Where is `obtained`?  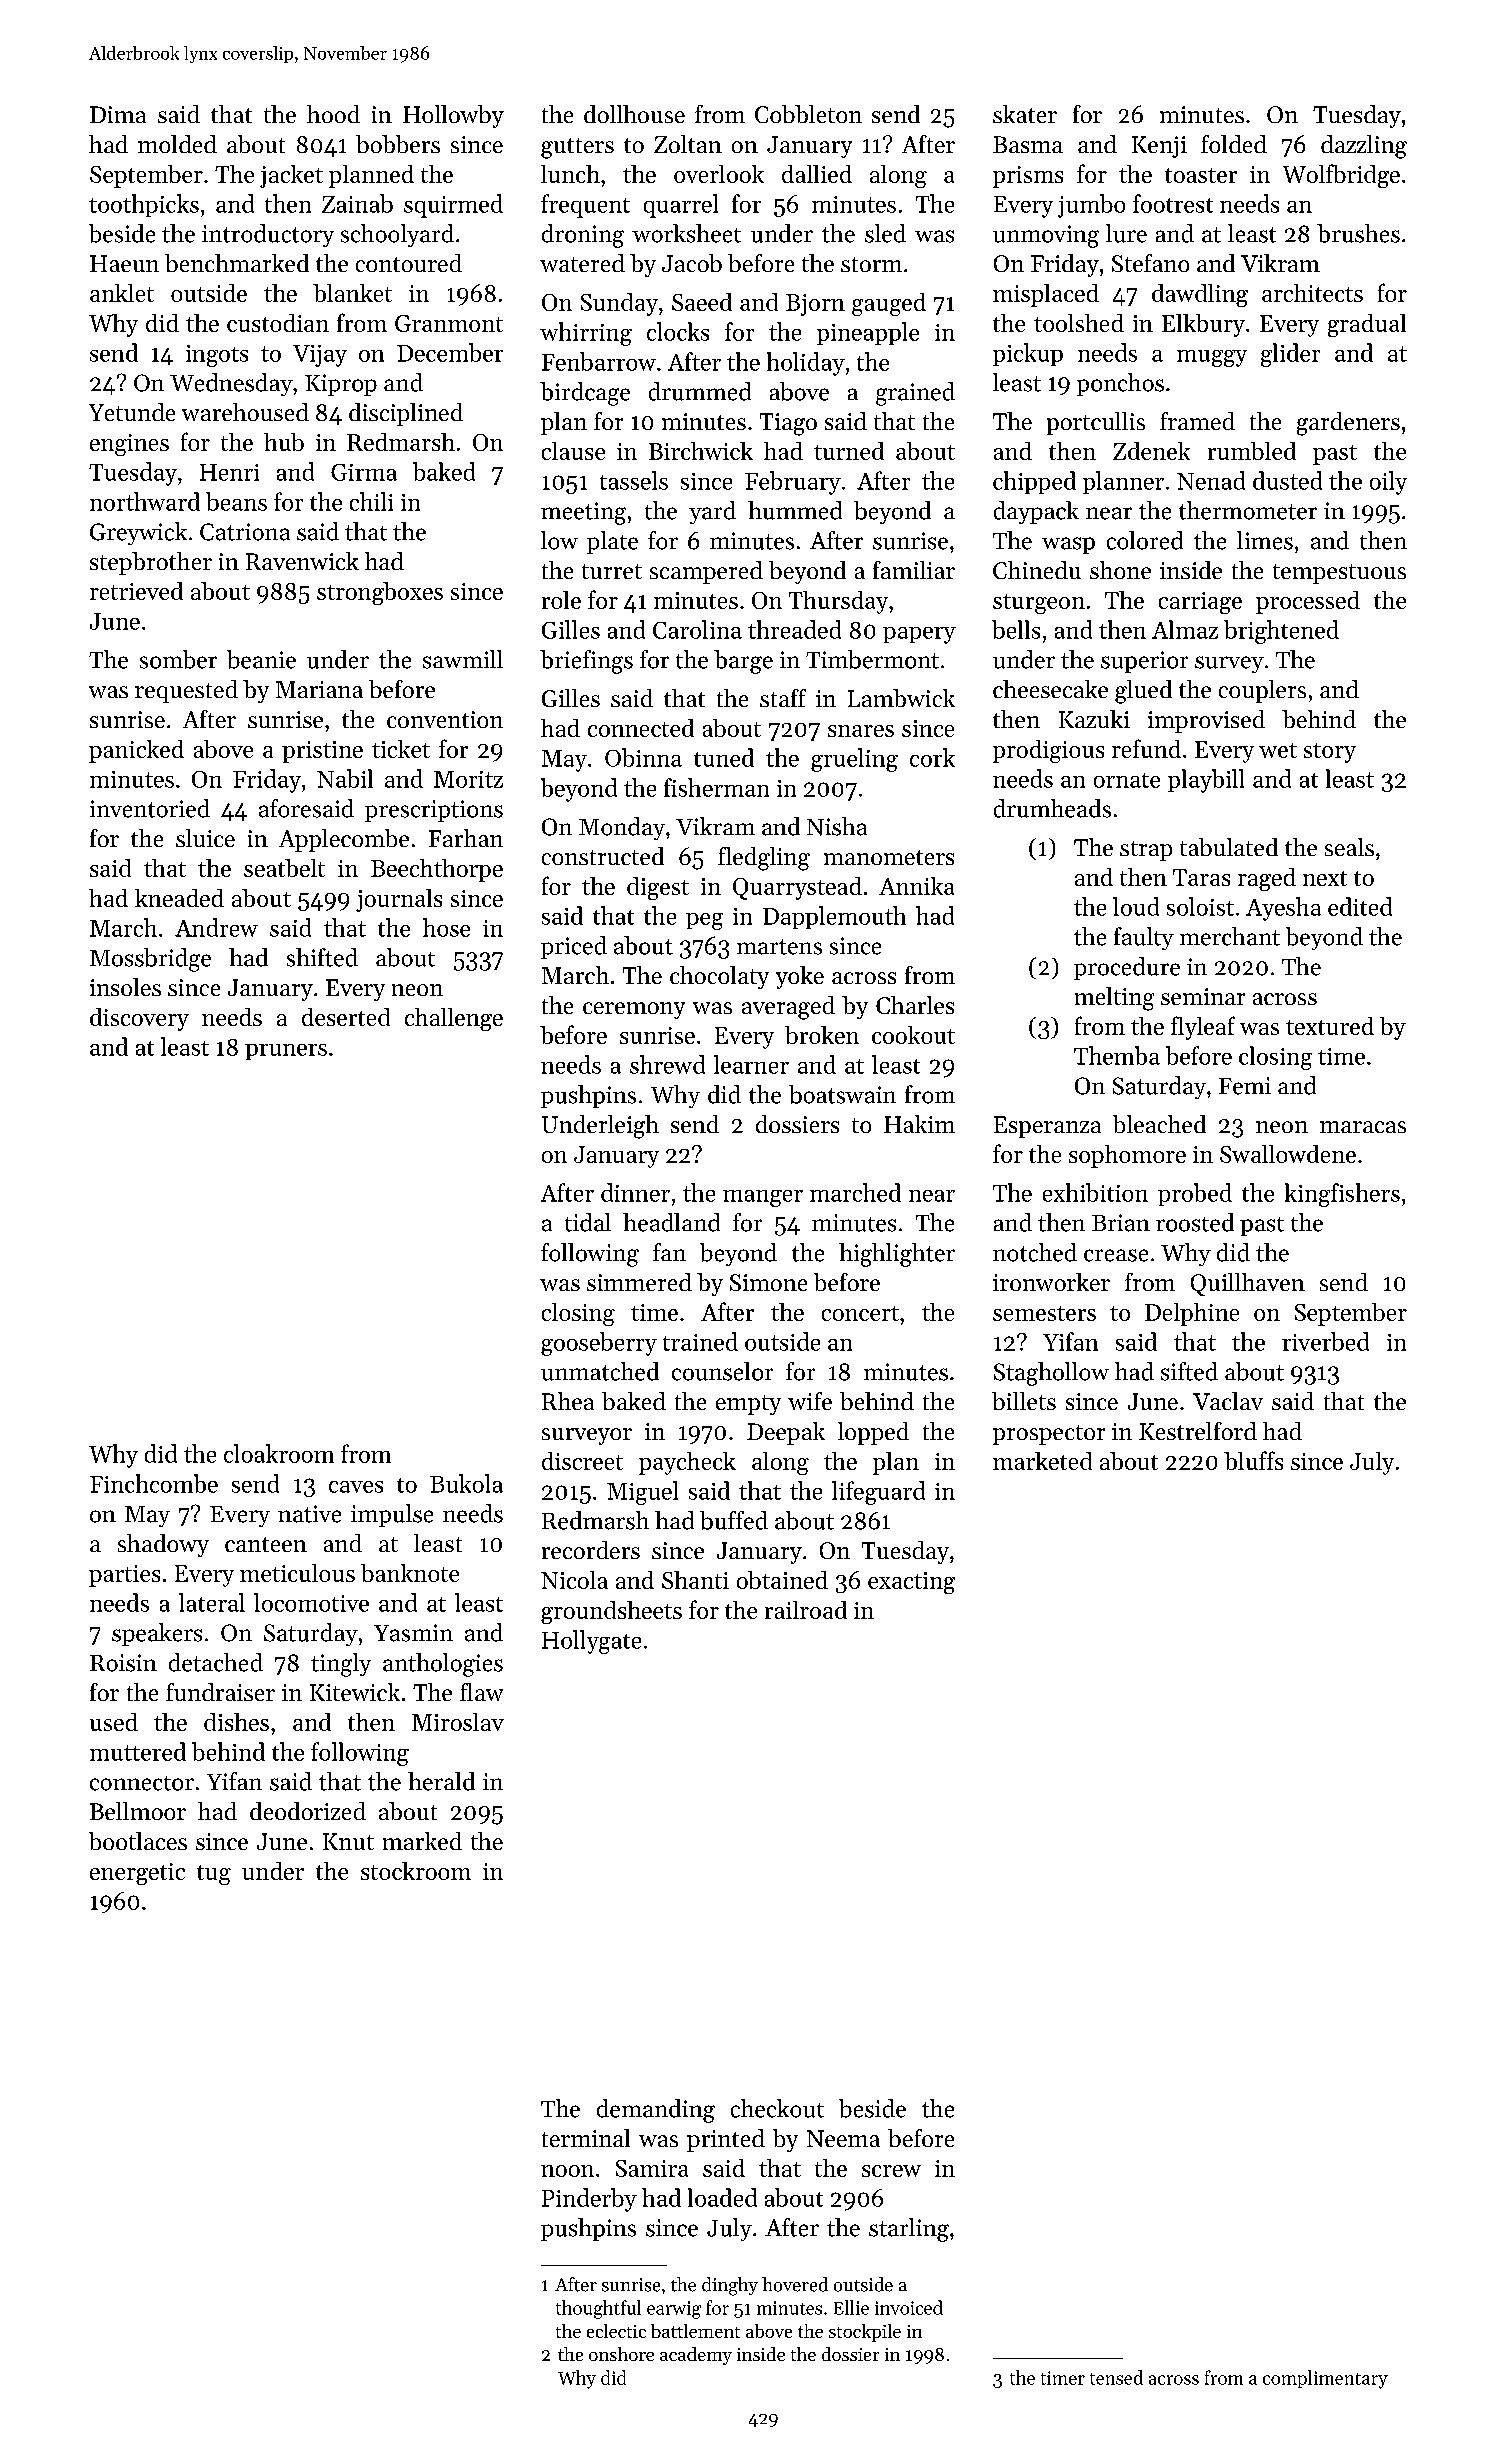 obtained is located at coordinates (782, 1580).
